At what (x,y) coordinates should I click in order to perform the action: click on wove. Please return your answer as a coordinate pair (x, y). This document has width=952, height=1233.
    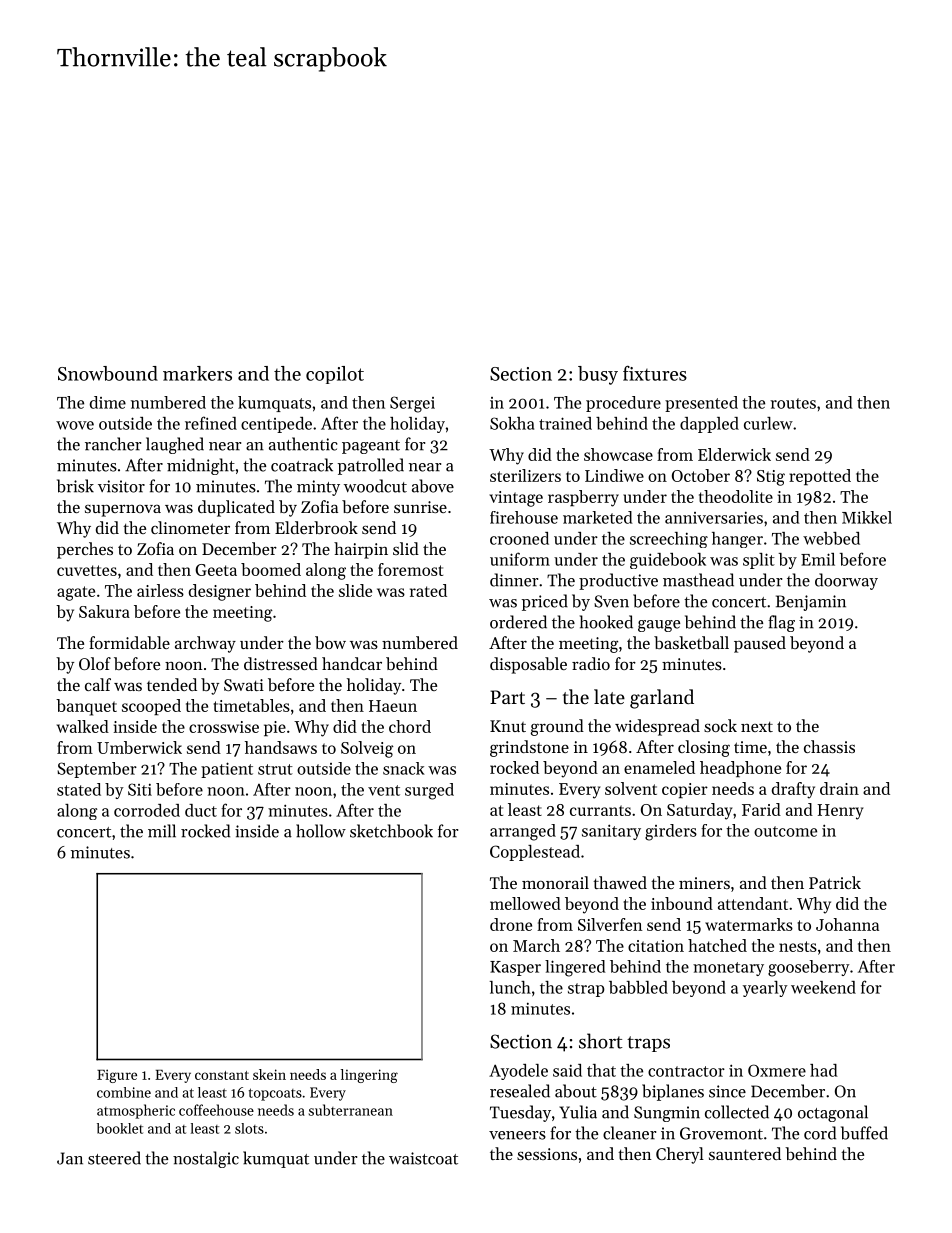
    Looking at the image, I should click on (75, 425).
